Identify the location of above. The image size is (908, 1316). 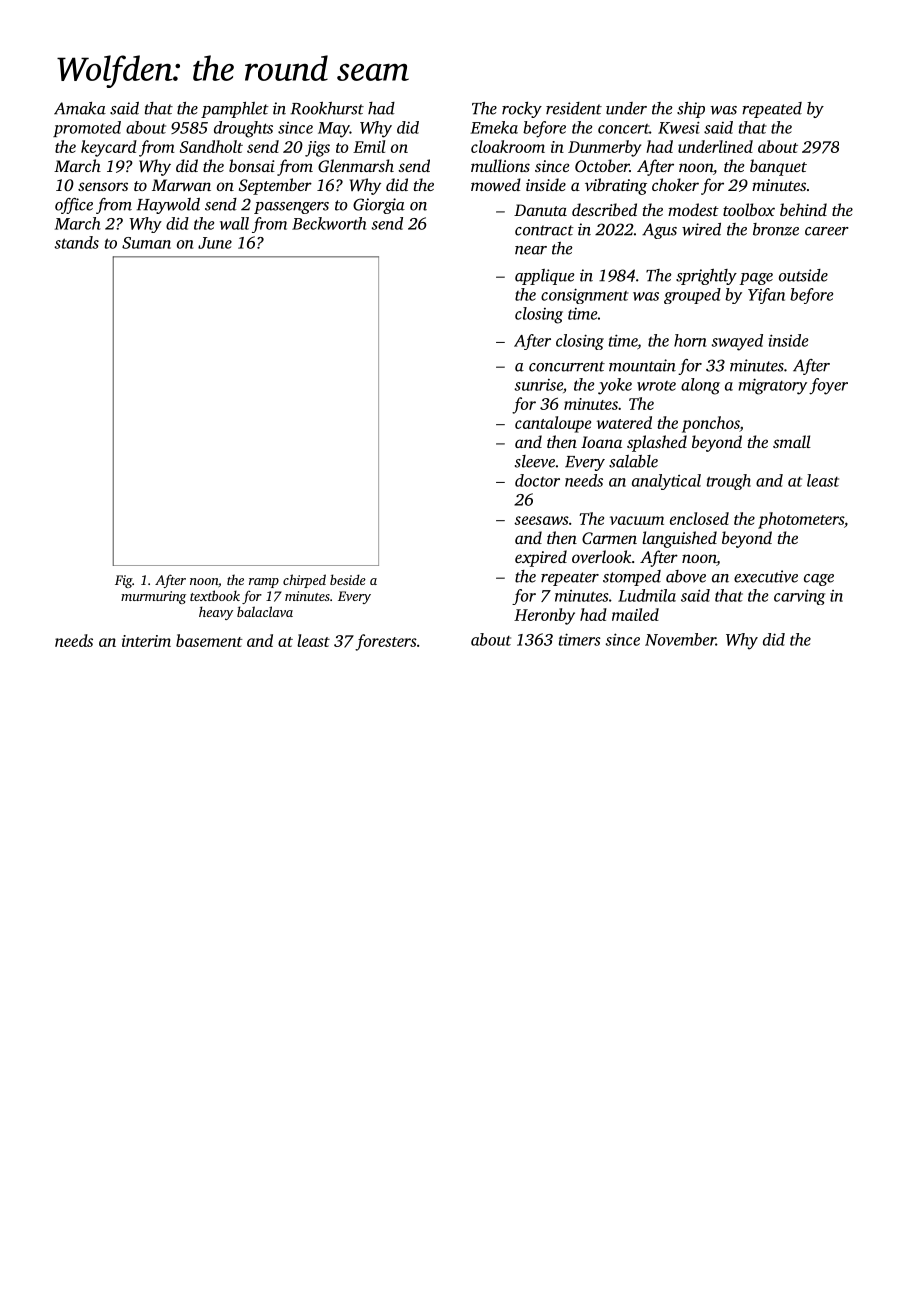
(686, 576).
